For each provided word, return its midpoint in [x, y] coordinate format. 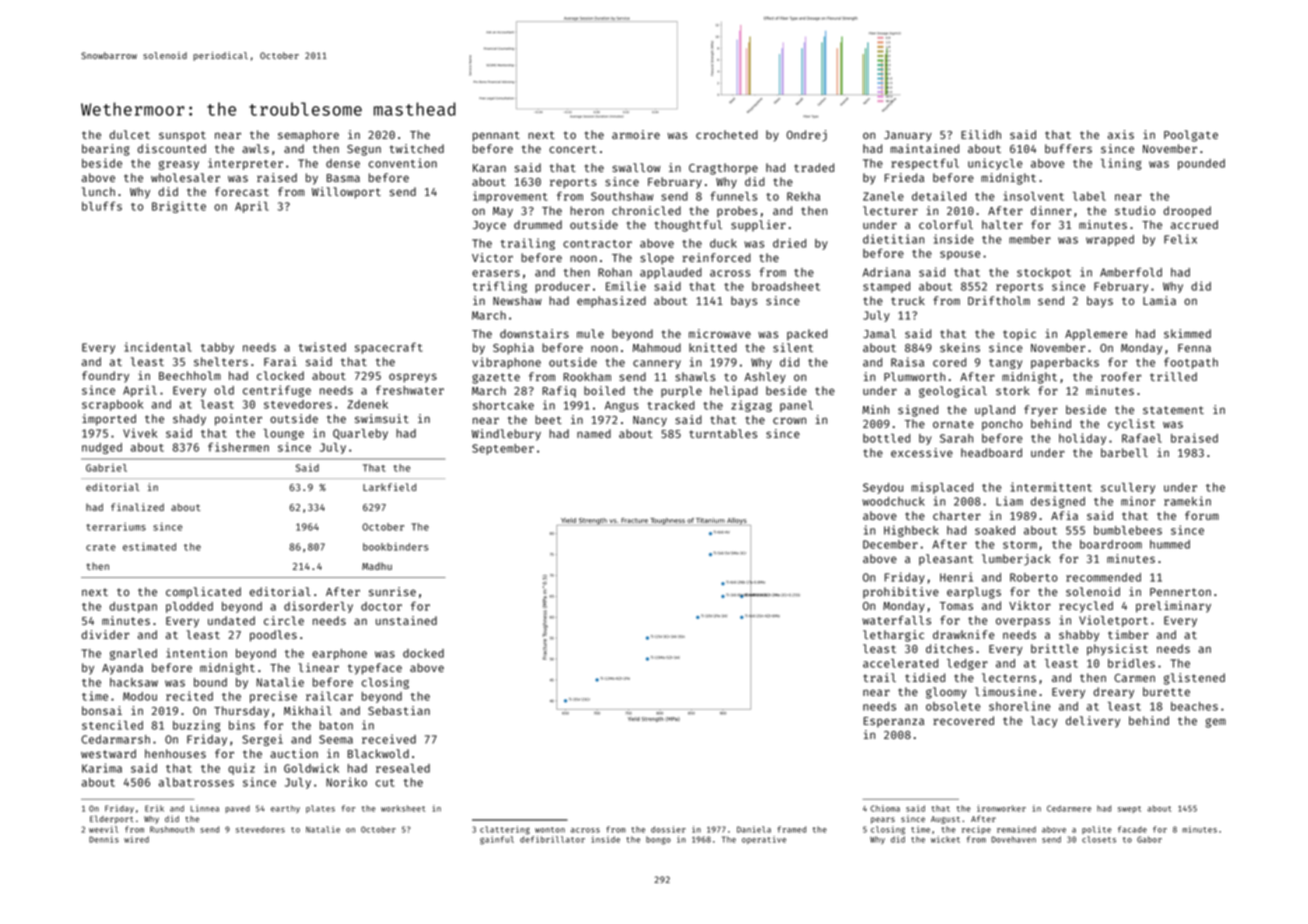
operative [764, 840]
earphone [339, 654]
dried [789, 243]
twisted [322, 347]
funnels [733, 196]
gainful [497, 840]
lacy [1044, 722]
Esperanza [894, 722]
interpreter [245, 164]
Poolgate [1191, 136]
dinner [1051, 210]
